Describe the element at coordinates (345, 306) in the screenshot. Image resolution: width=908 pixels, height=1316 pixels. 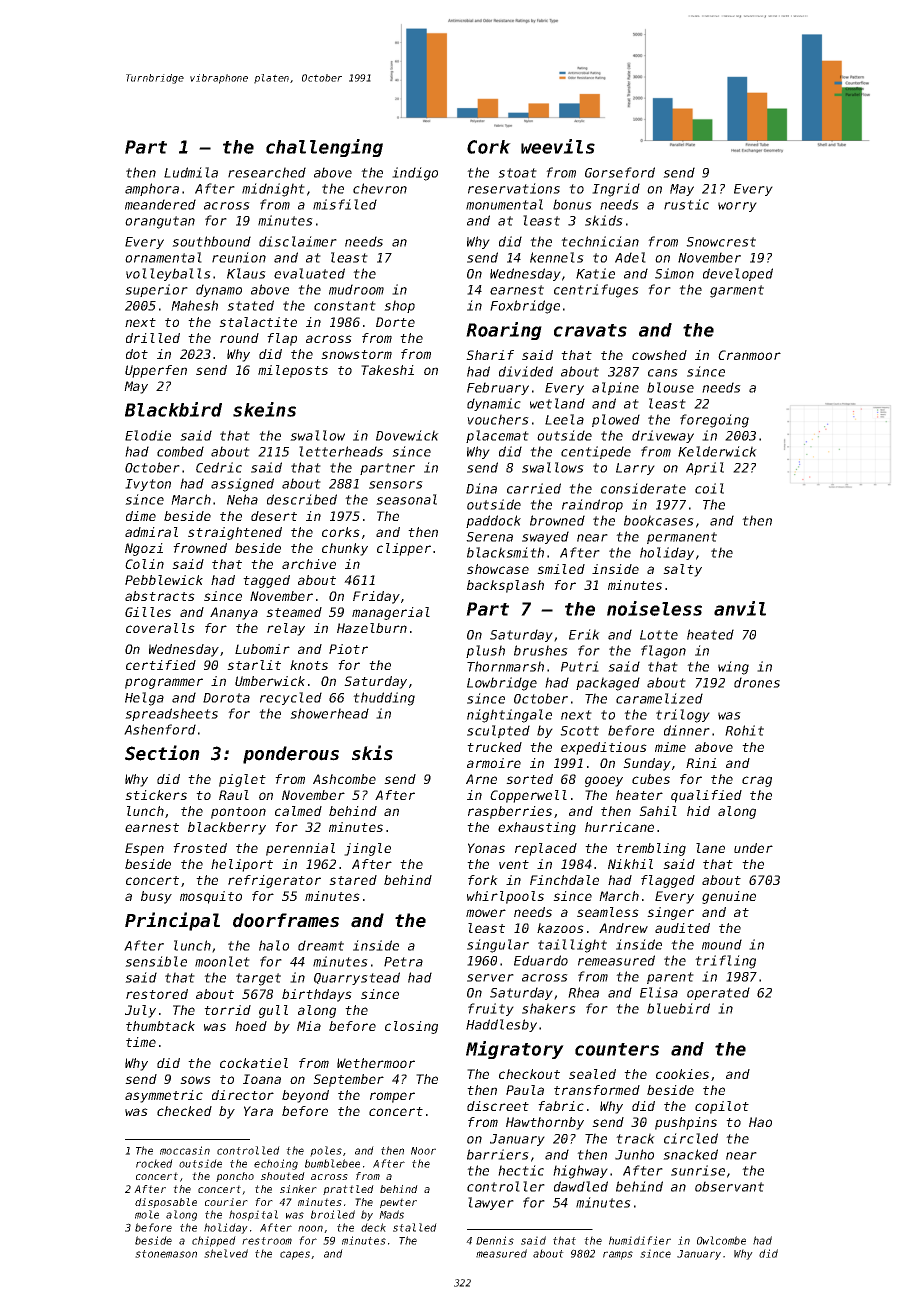
I see `constant` at that location.
